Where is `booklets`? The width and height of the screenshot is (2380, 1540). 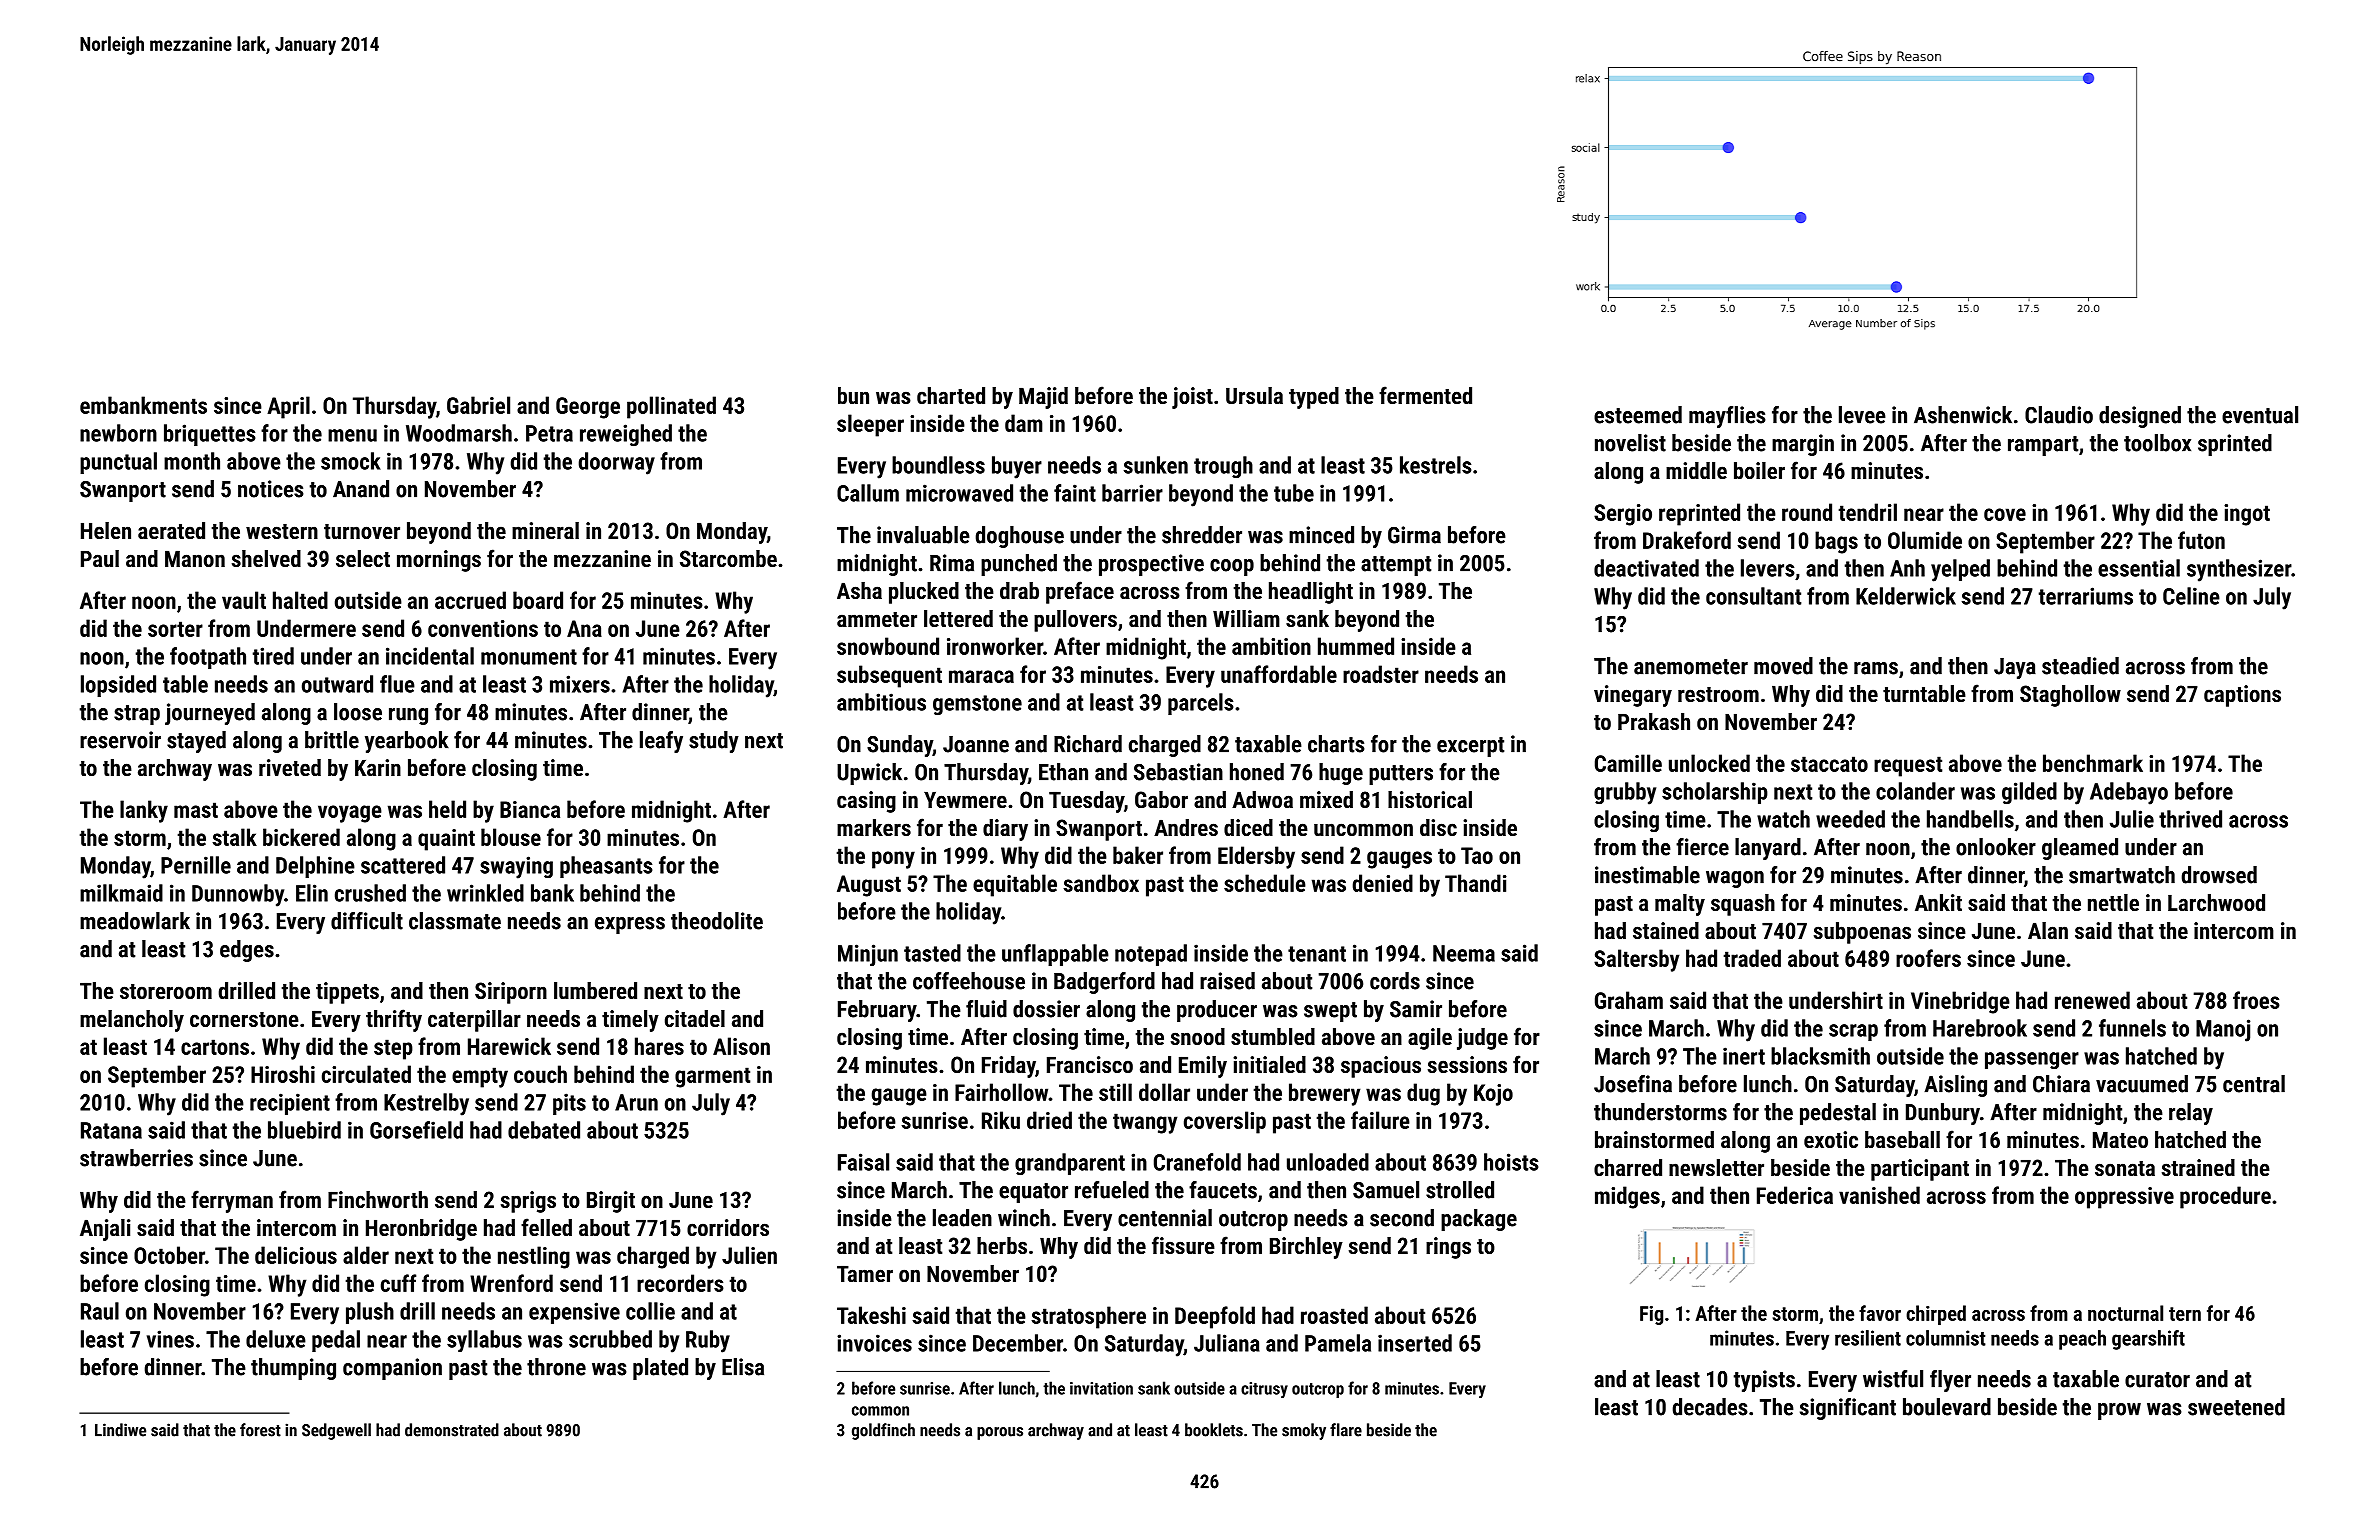 booklets is located at coordinates (1214, 1430).
